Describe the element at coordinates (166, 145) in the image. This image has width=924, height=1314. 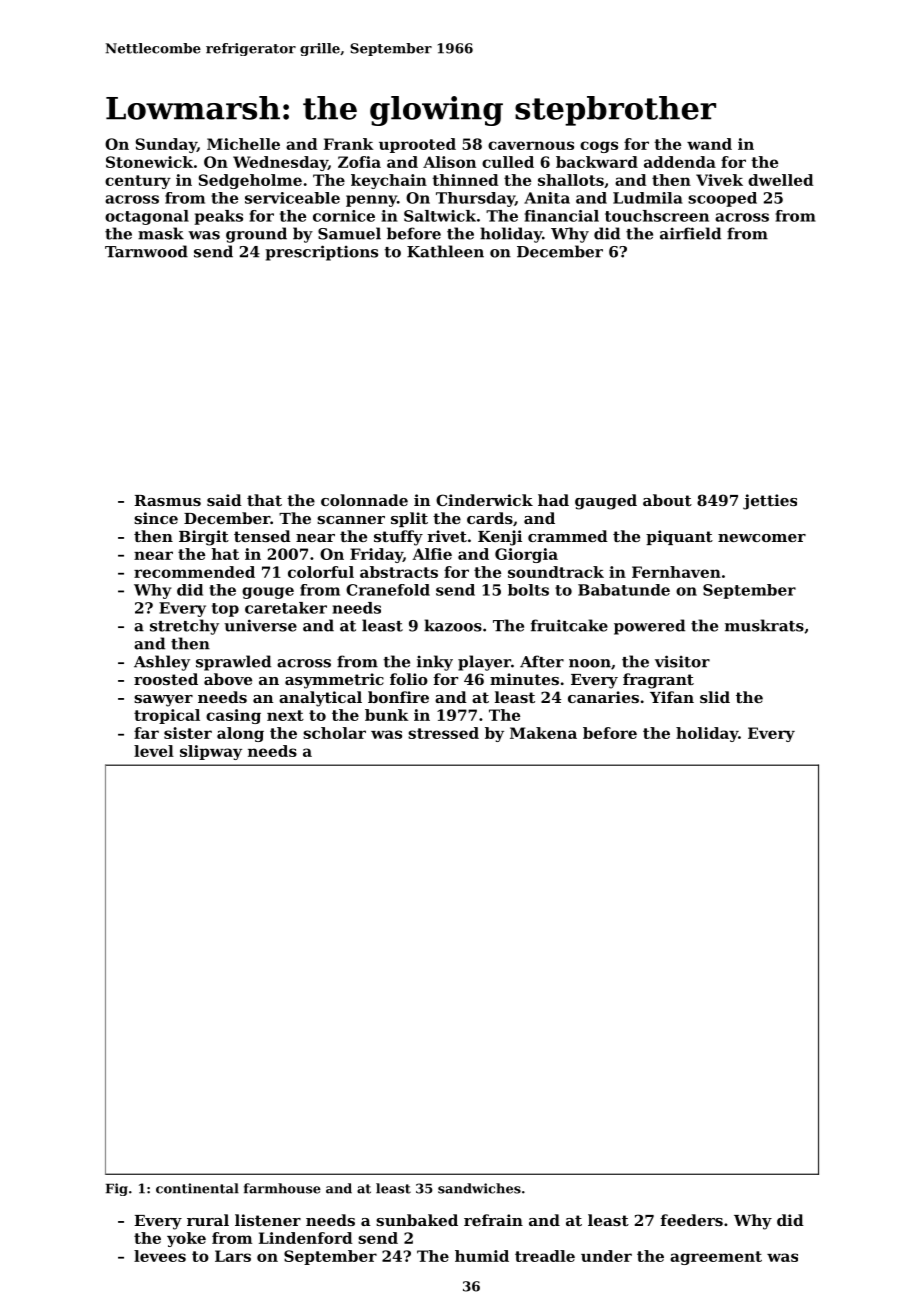
I see `Sunday` at that location.
